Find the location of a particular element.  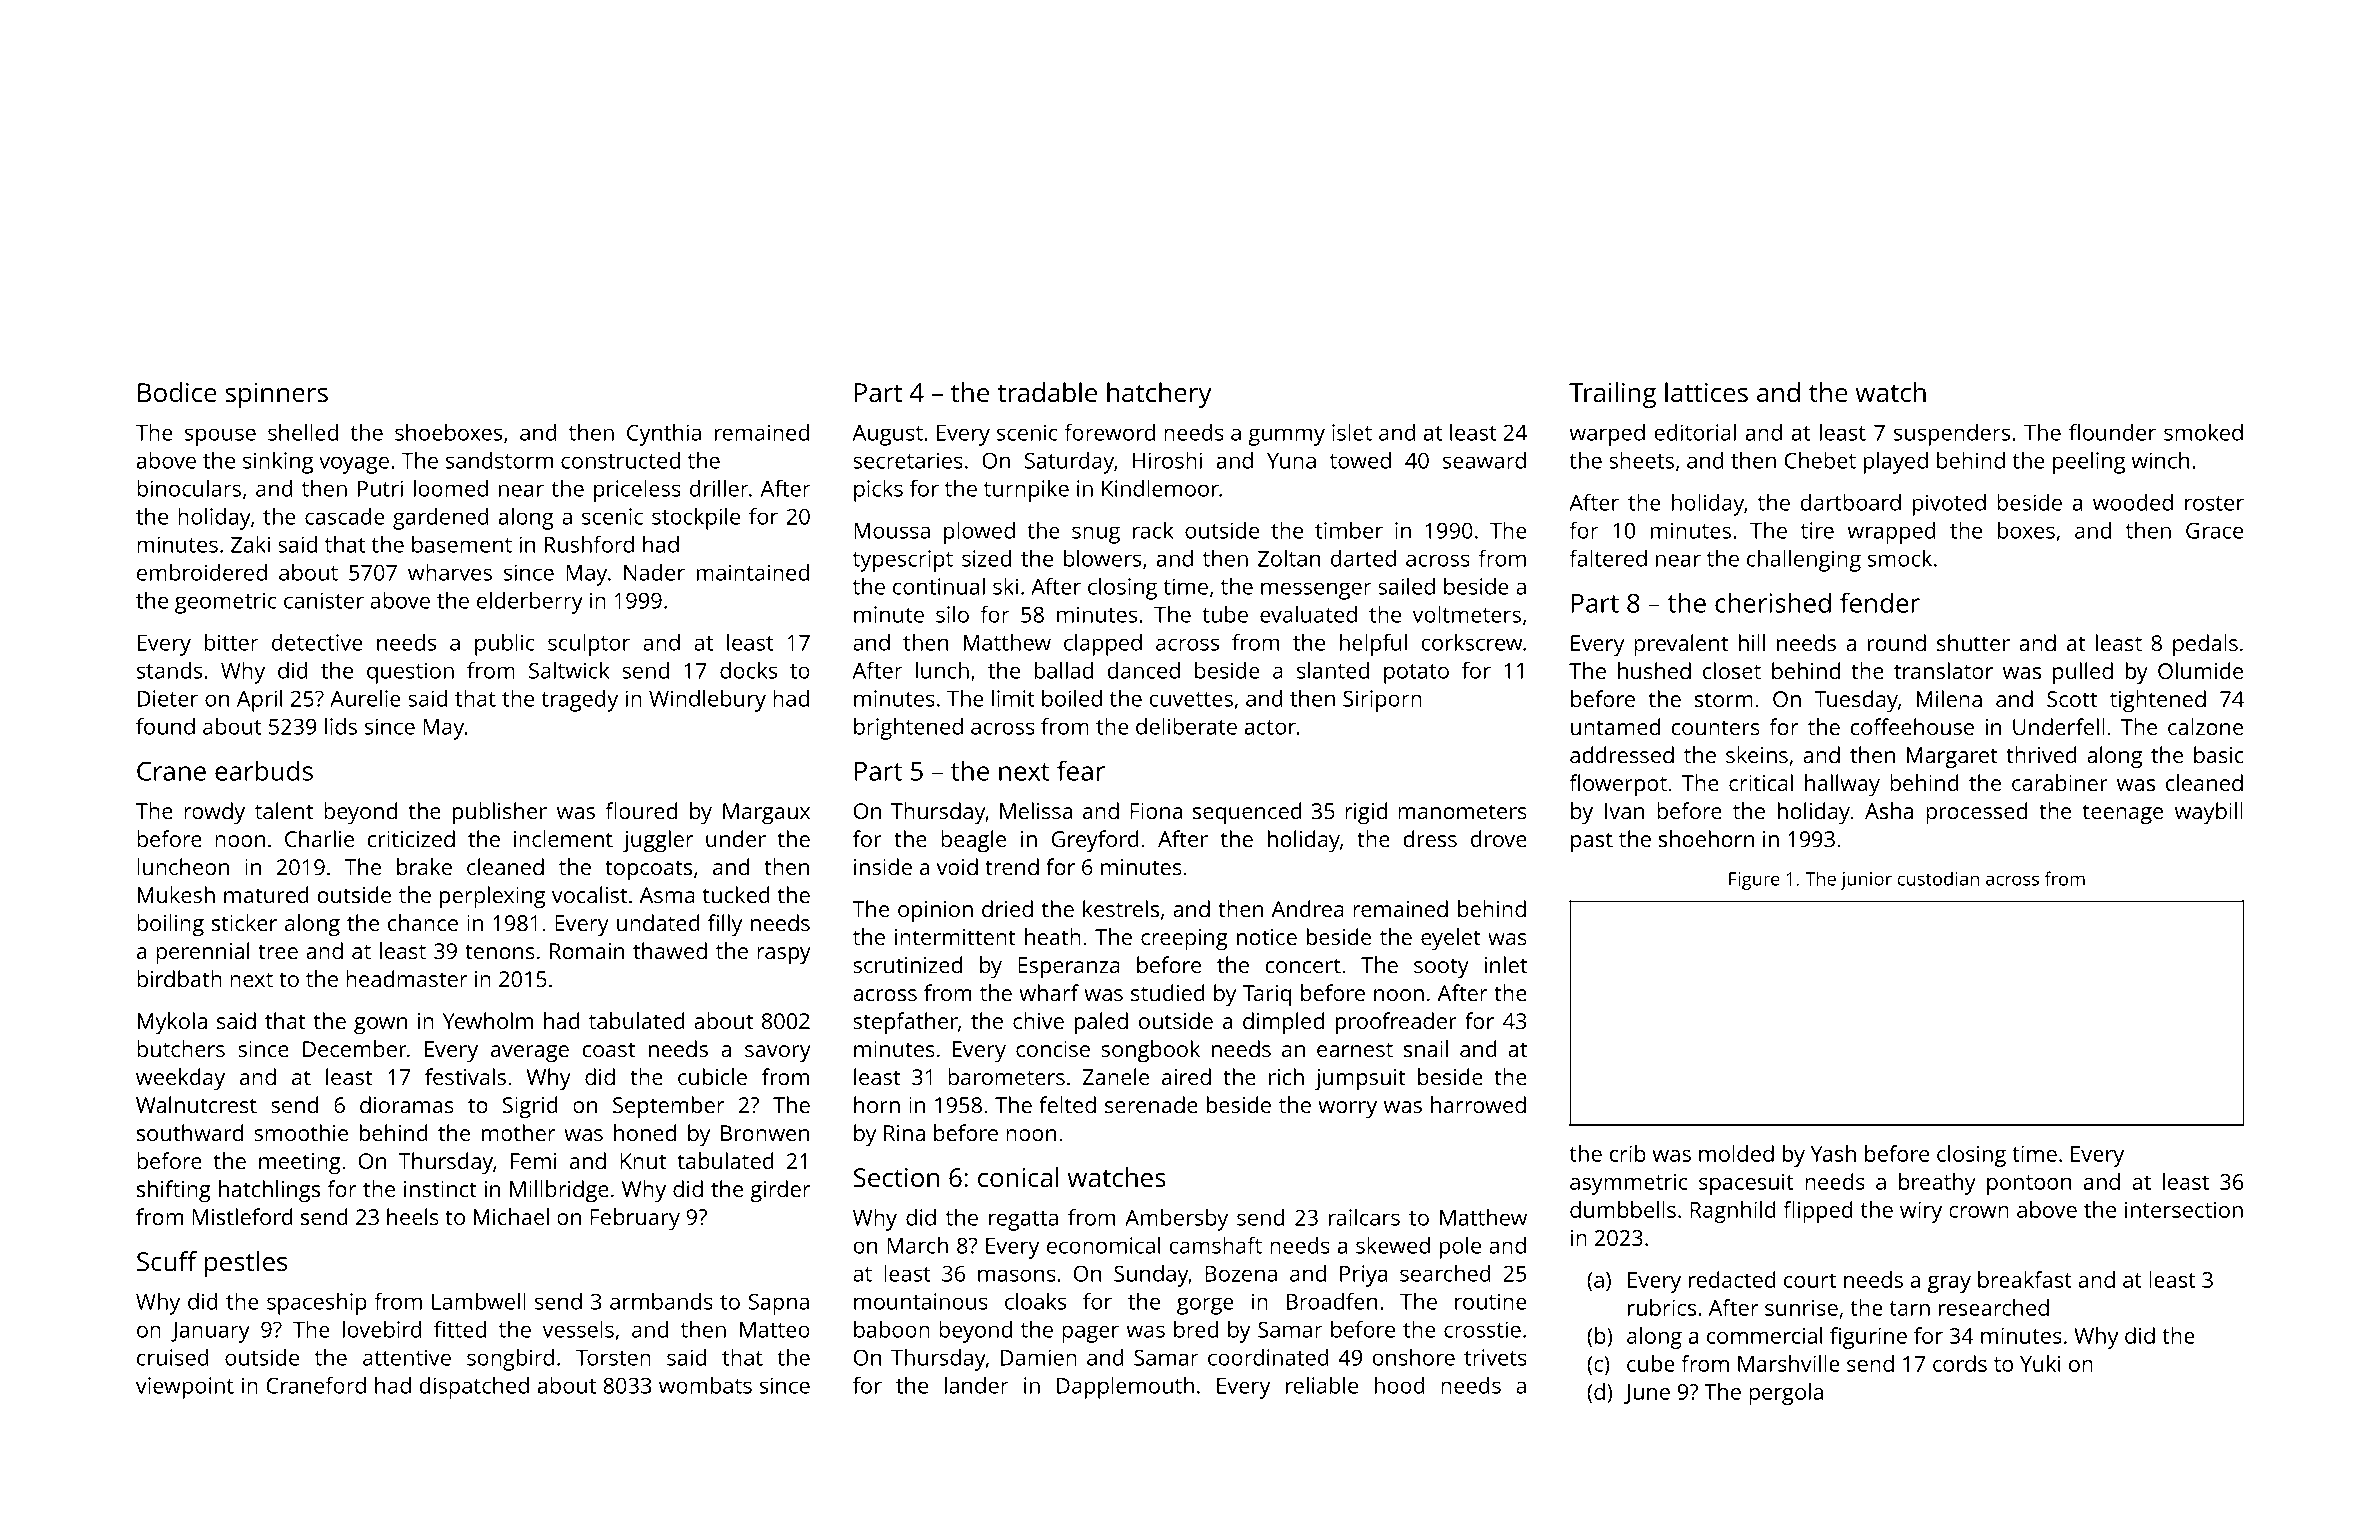

harrowed is located at coordinates (1478, 1104).
